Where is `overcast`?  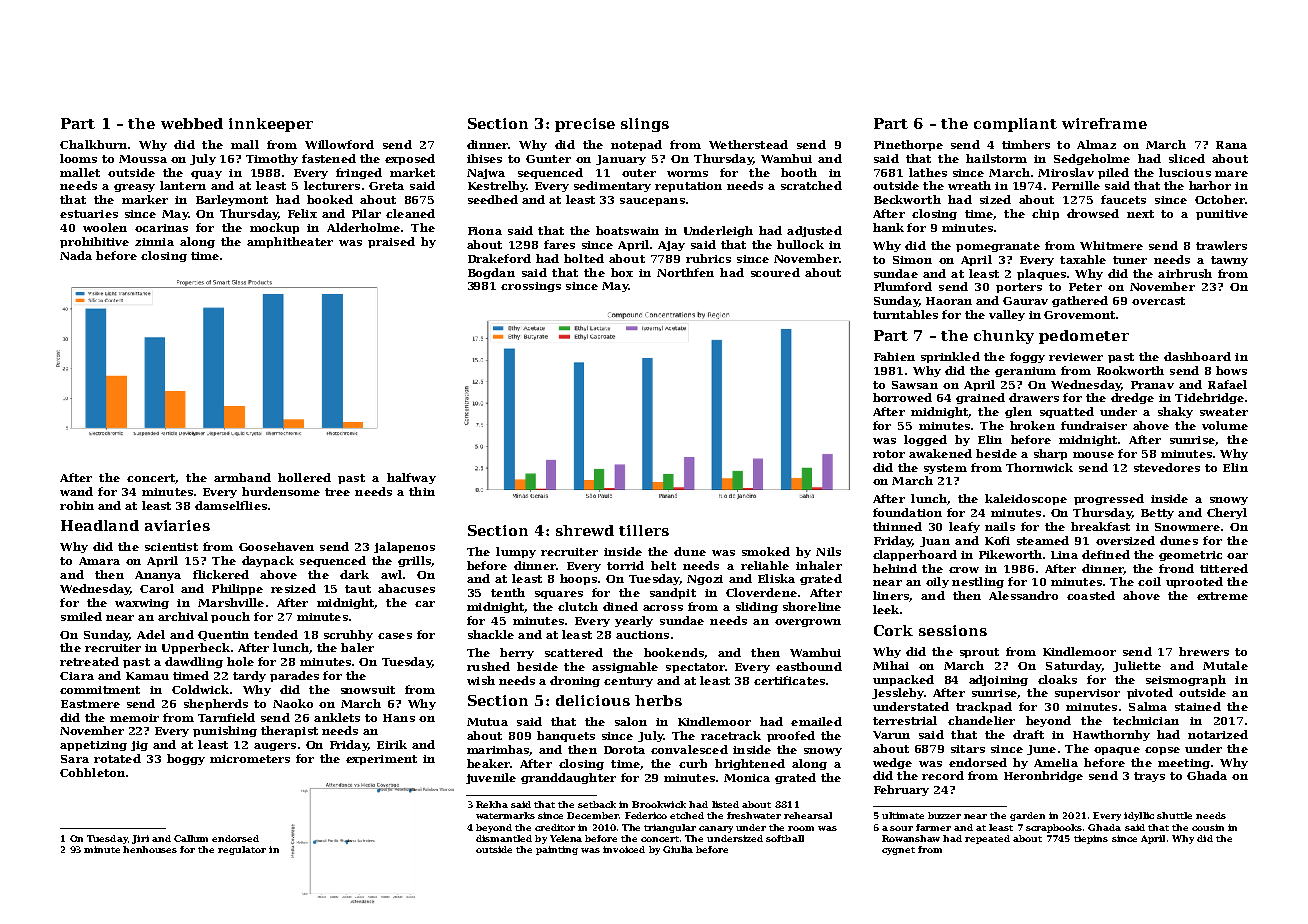
overcast is located at coordinates (1158, 301).
